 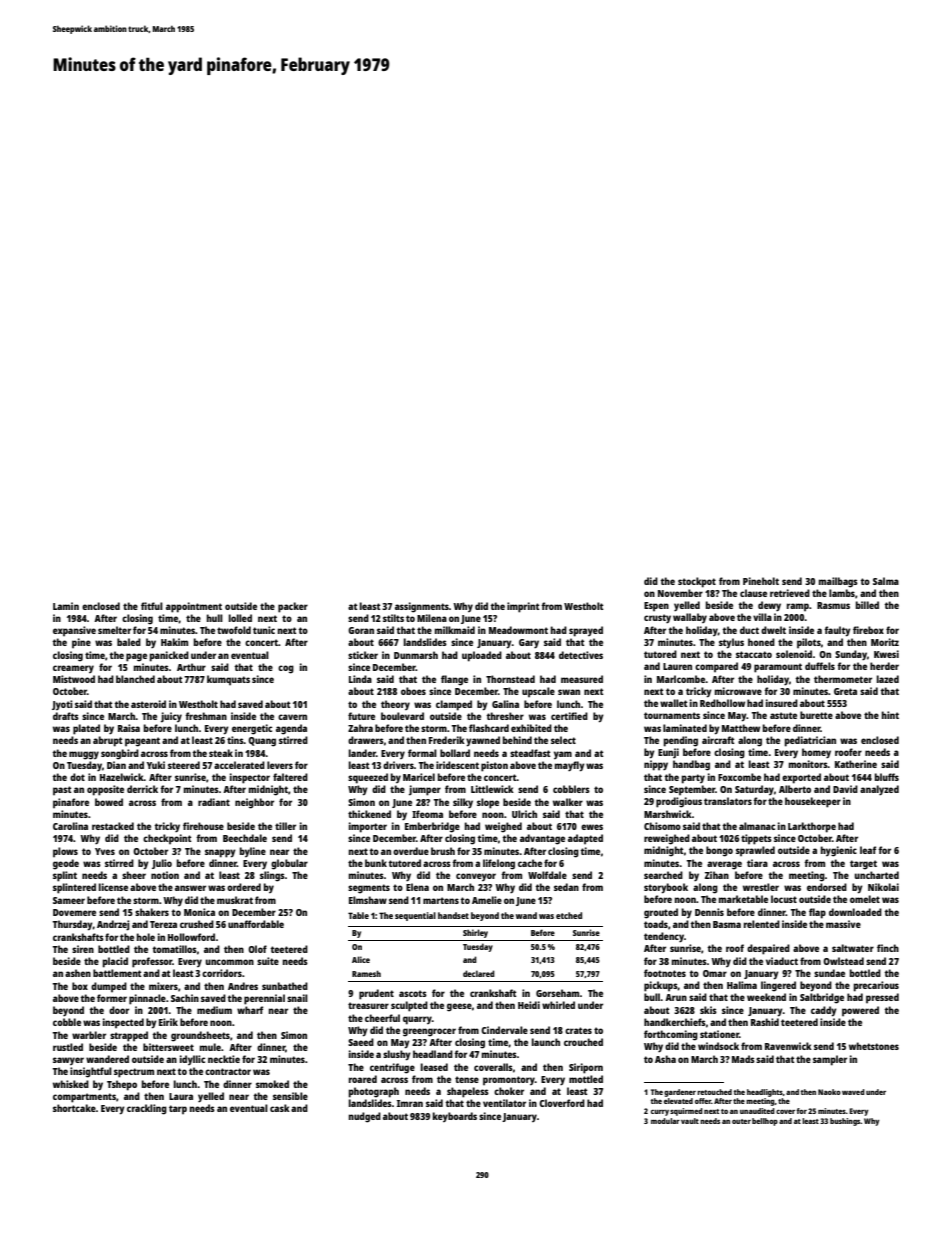 I want to click on exported, so click(x=801, y=778).
